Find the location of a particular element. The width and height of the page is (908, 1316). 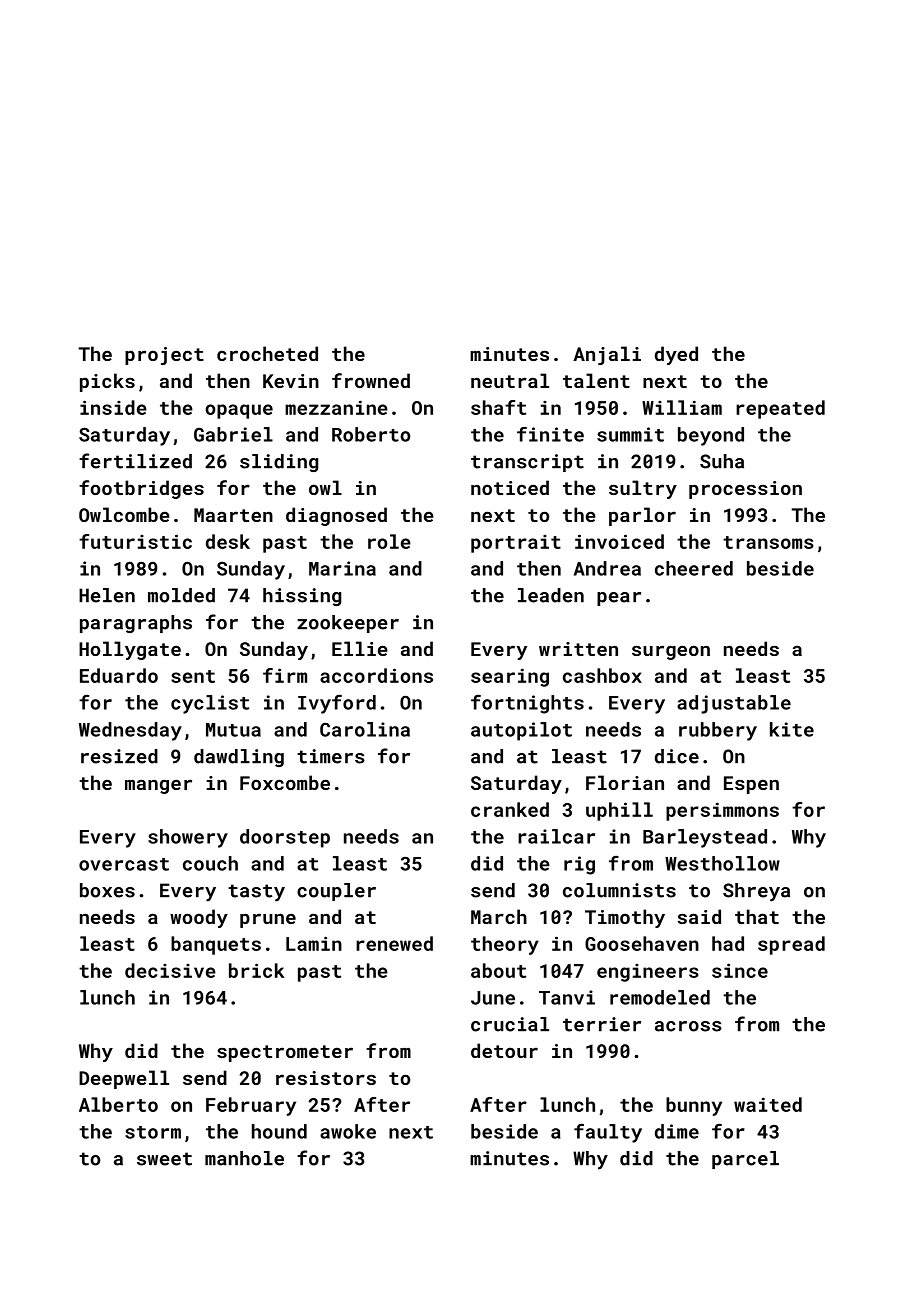

project is located at coordinates (164, 356).
